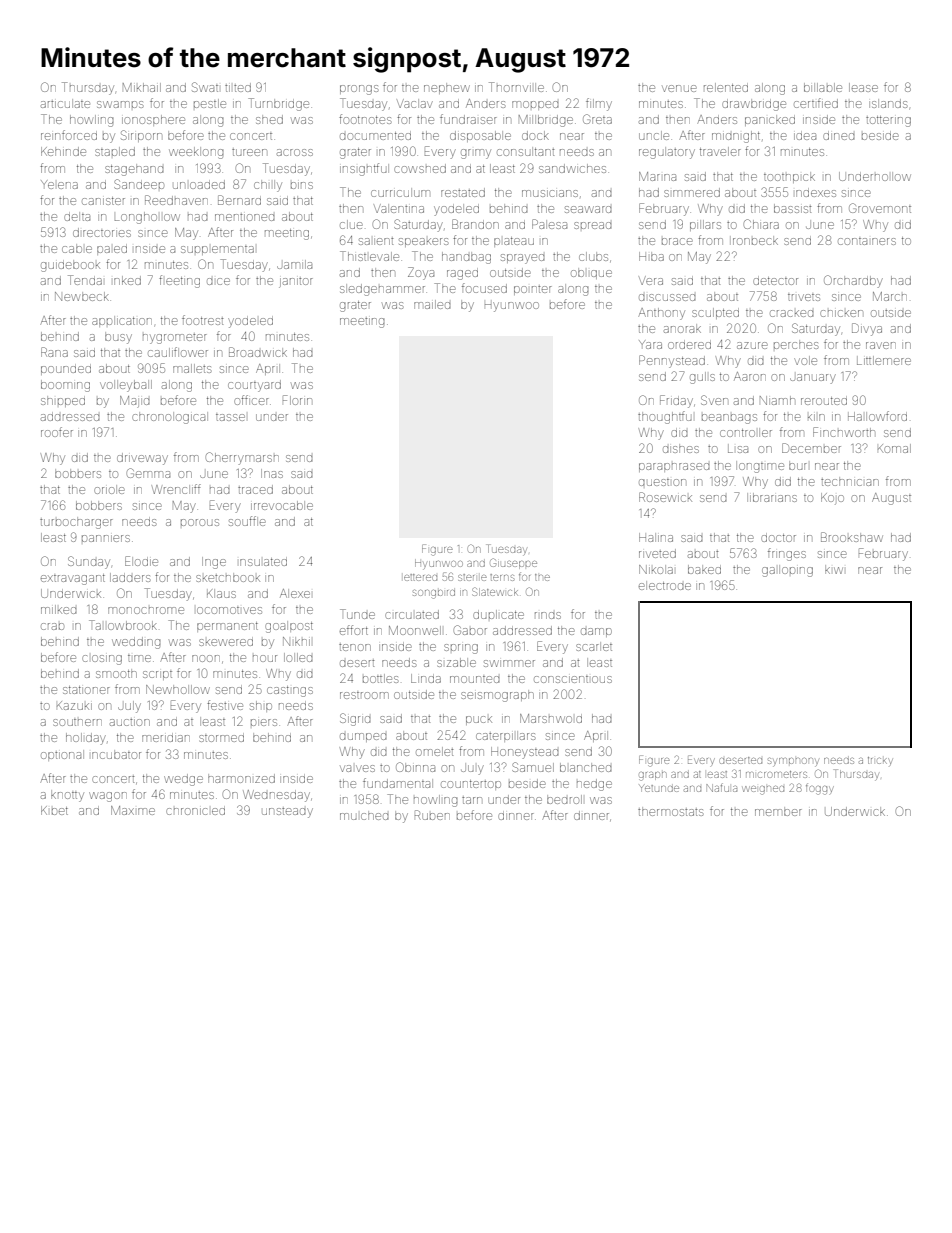  What do you see at coordinates (466, 258) in the screenshot?
I see `handbag` at bounding box center [466, 258].
